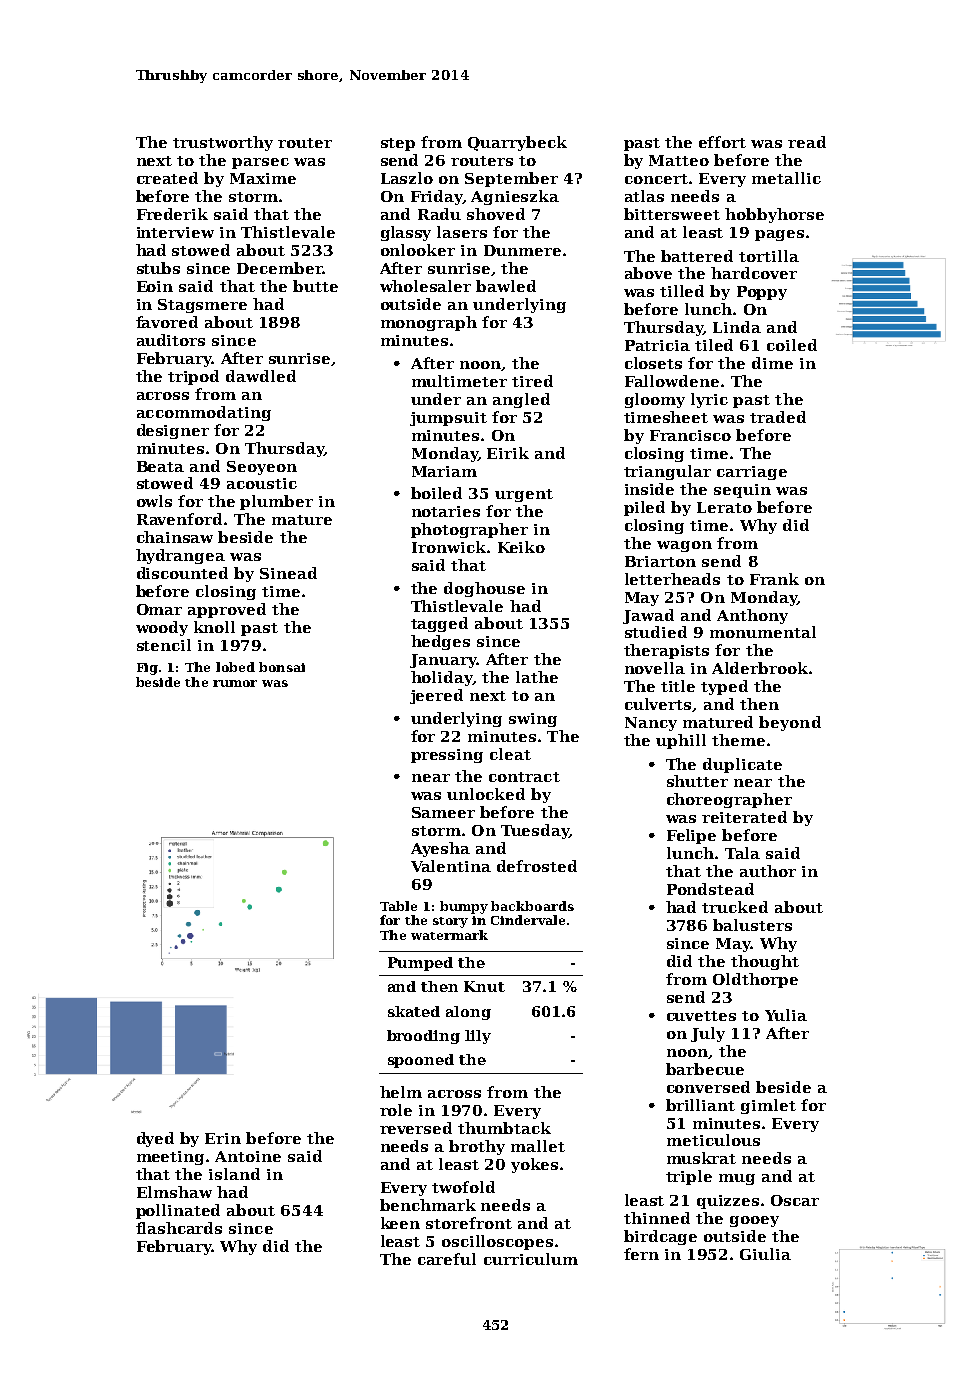 Image resolution: width=963 pixels, height=1394 pixels. I want to click on skated, so click(414, 1011).
